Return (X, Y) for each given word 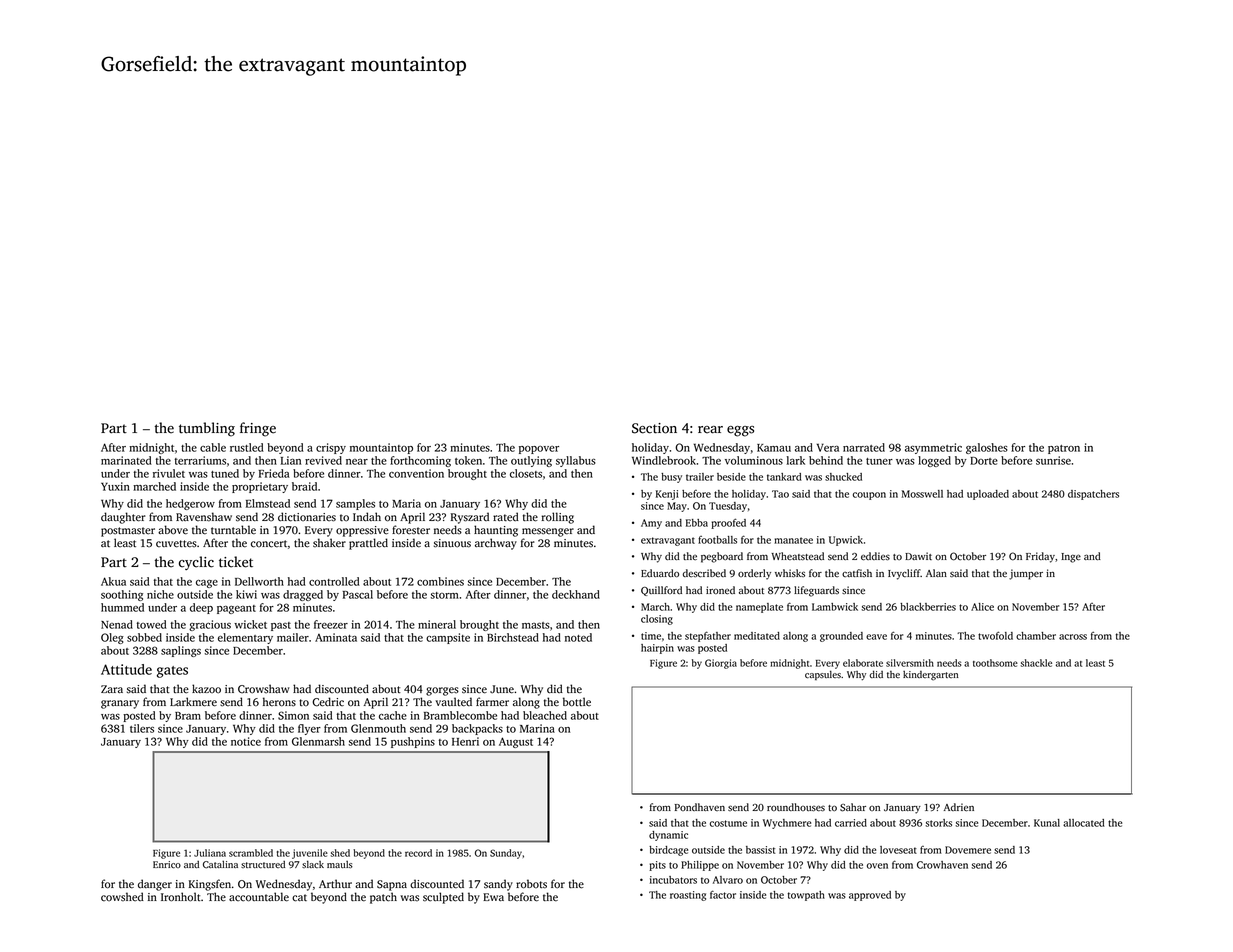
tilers (142, 728)
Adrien (959, 807)
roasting (688, 896)
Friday (1040, 557)
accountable (259, 897)
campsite (448, 638)
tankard (784, 477)
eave (876, 637)
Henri (465, 741)
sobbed (144, 637)
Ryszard (470, 518)
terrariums (200, 460)
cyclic (196, 563)
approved (870, 896)
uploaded (988, 495)
